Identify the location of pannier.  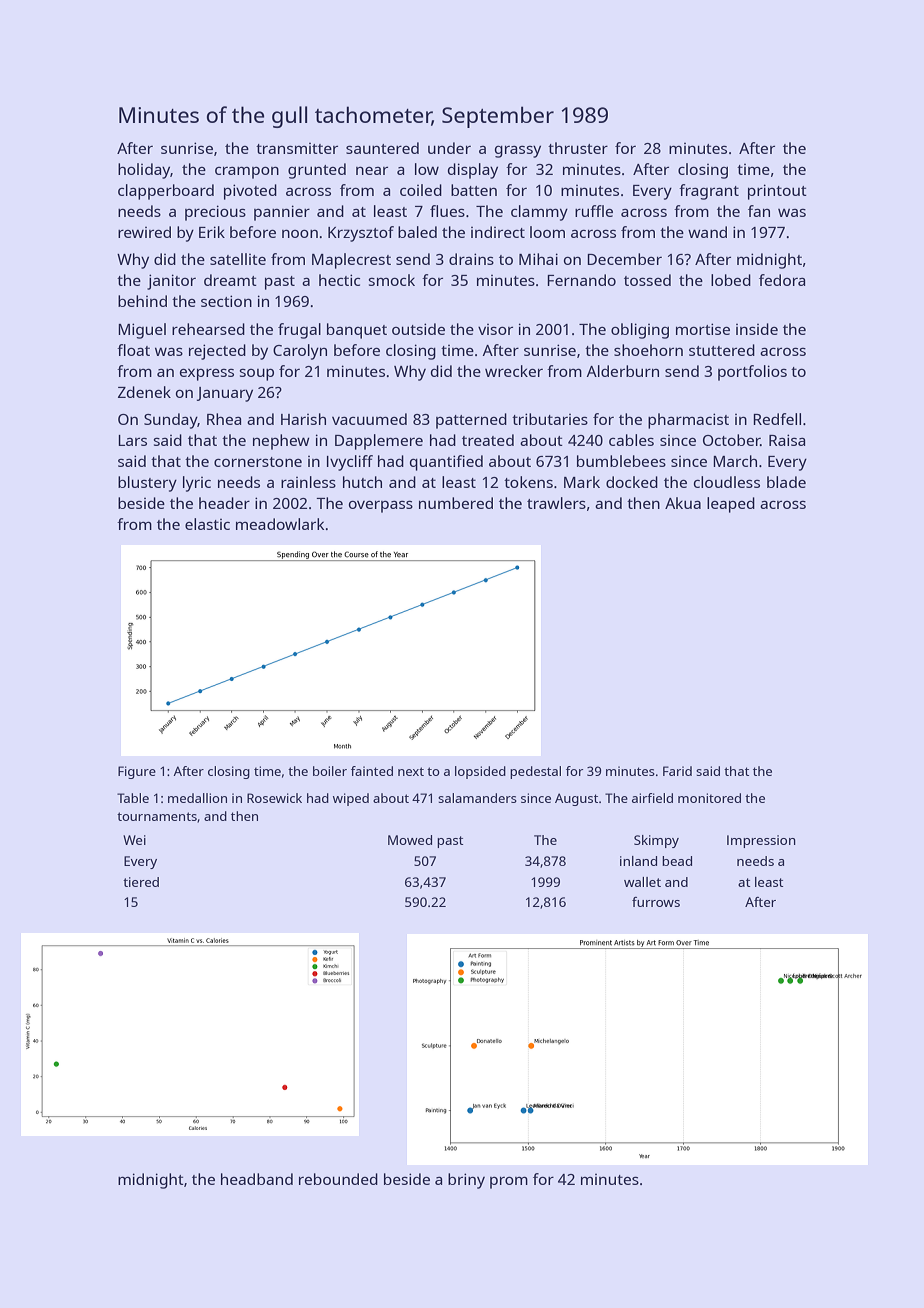
(282, 213).
